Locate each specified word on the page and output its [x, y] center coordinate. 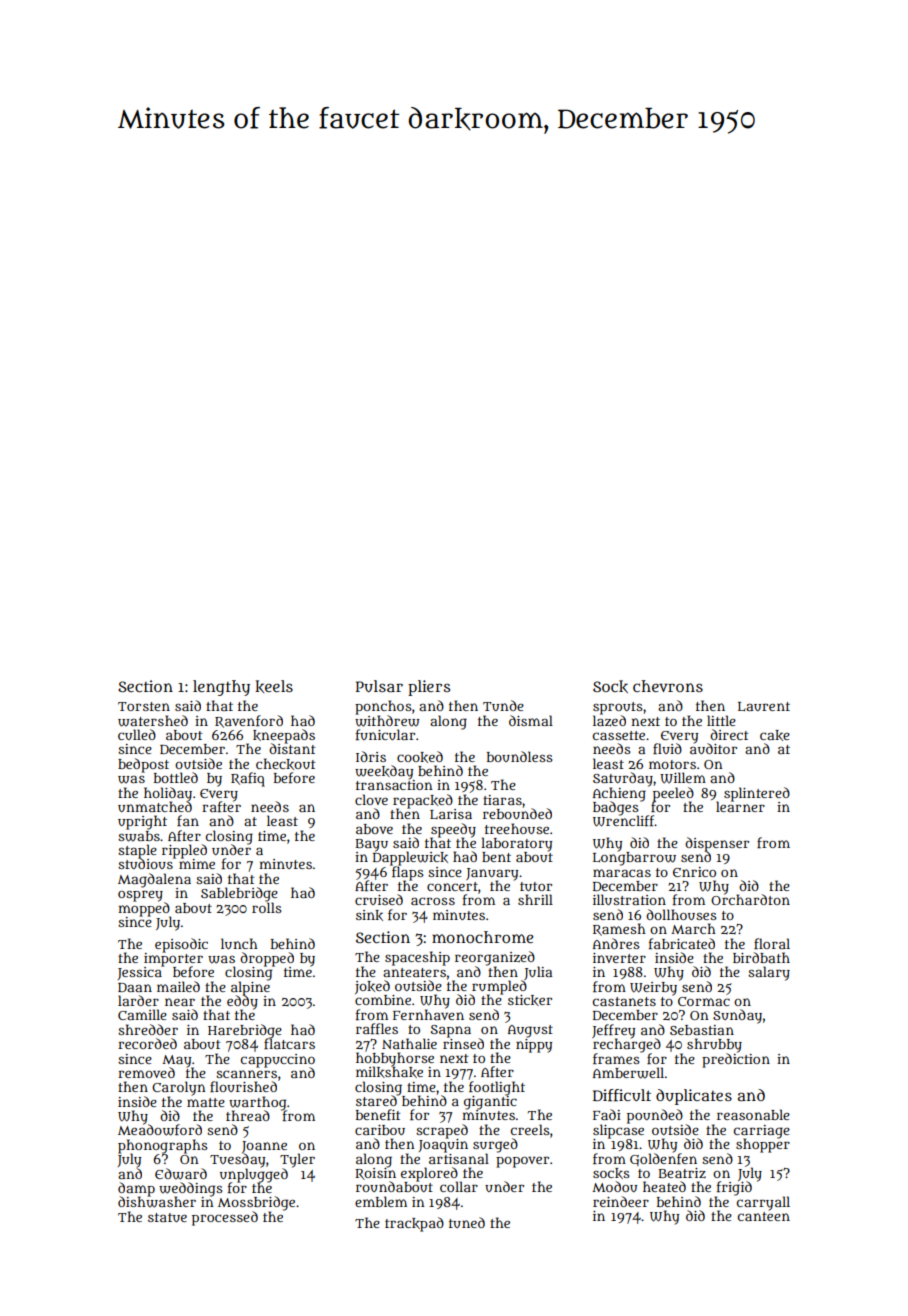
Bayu [371, 845]
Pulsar [379, 686]
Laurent [764, 706]
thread [248, 1115]
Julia [538, 973]
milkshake [389, 1072]
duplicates [694, 1097]
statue [167, 1217]
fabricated [682, 943]
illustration [629, 899]
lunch [239, 943]
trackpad [414, 1224]
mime [197, 864]
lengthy [221, 688]
